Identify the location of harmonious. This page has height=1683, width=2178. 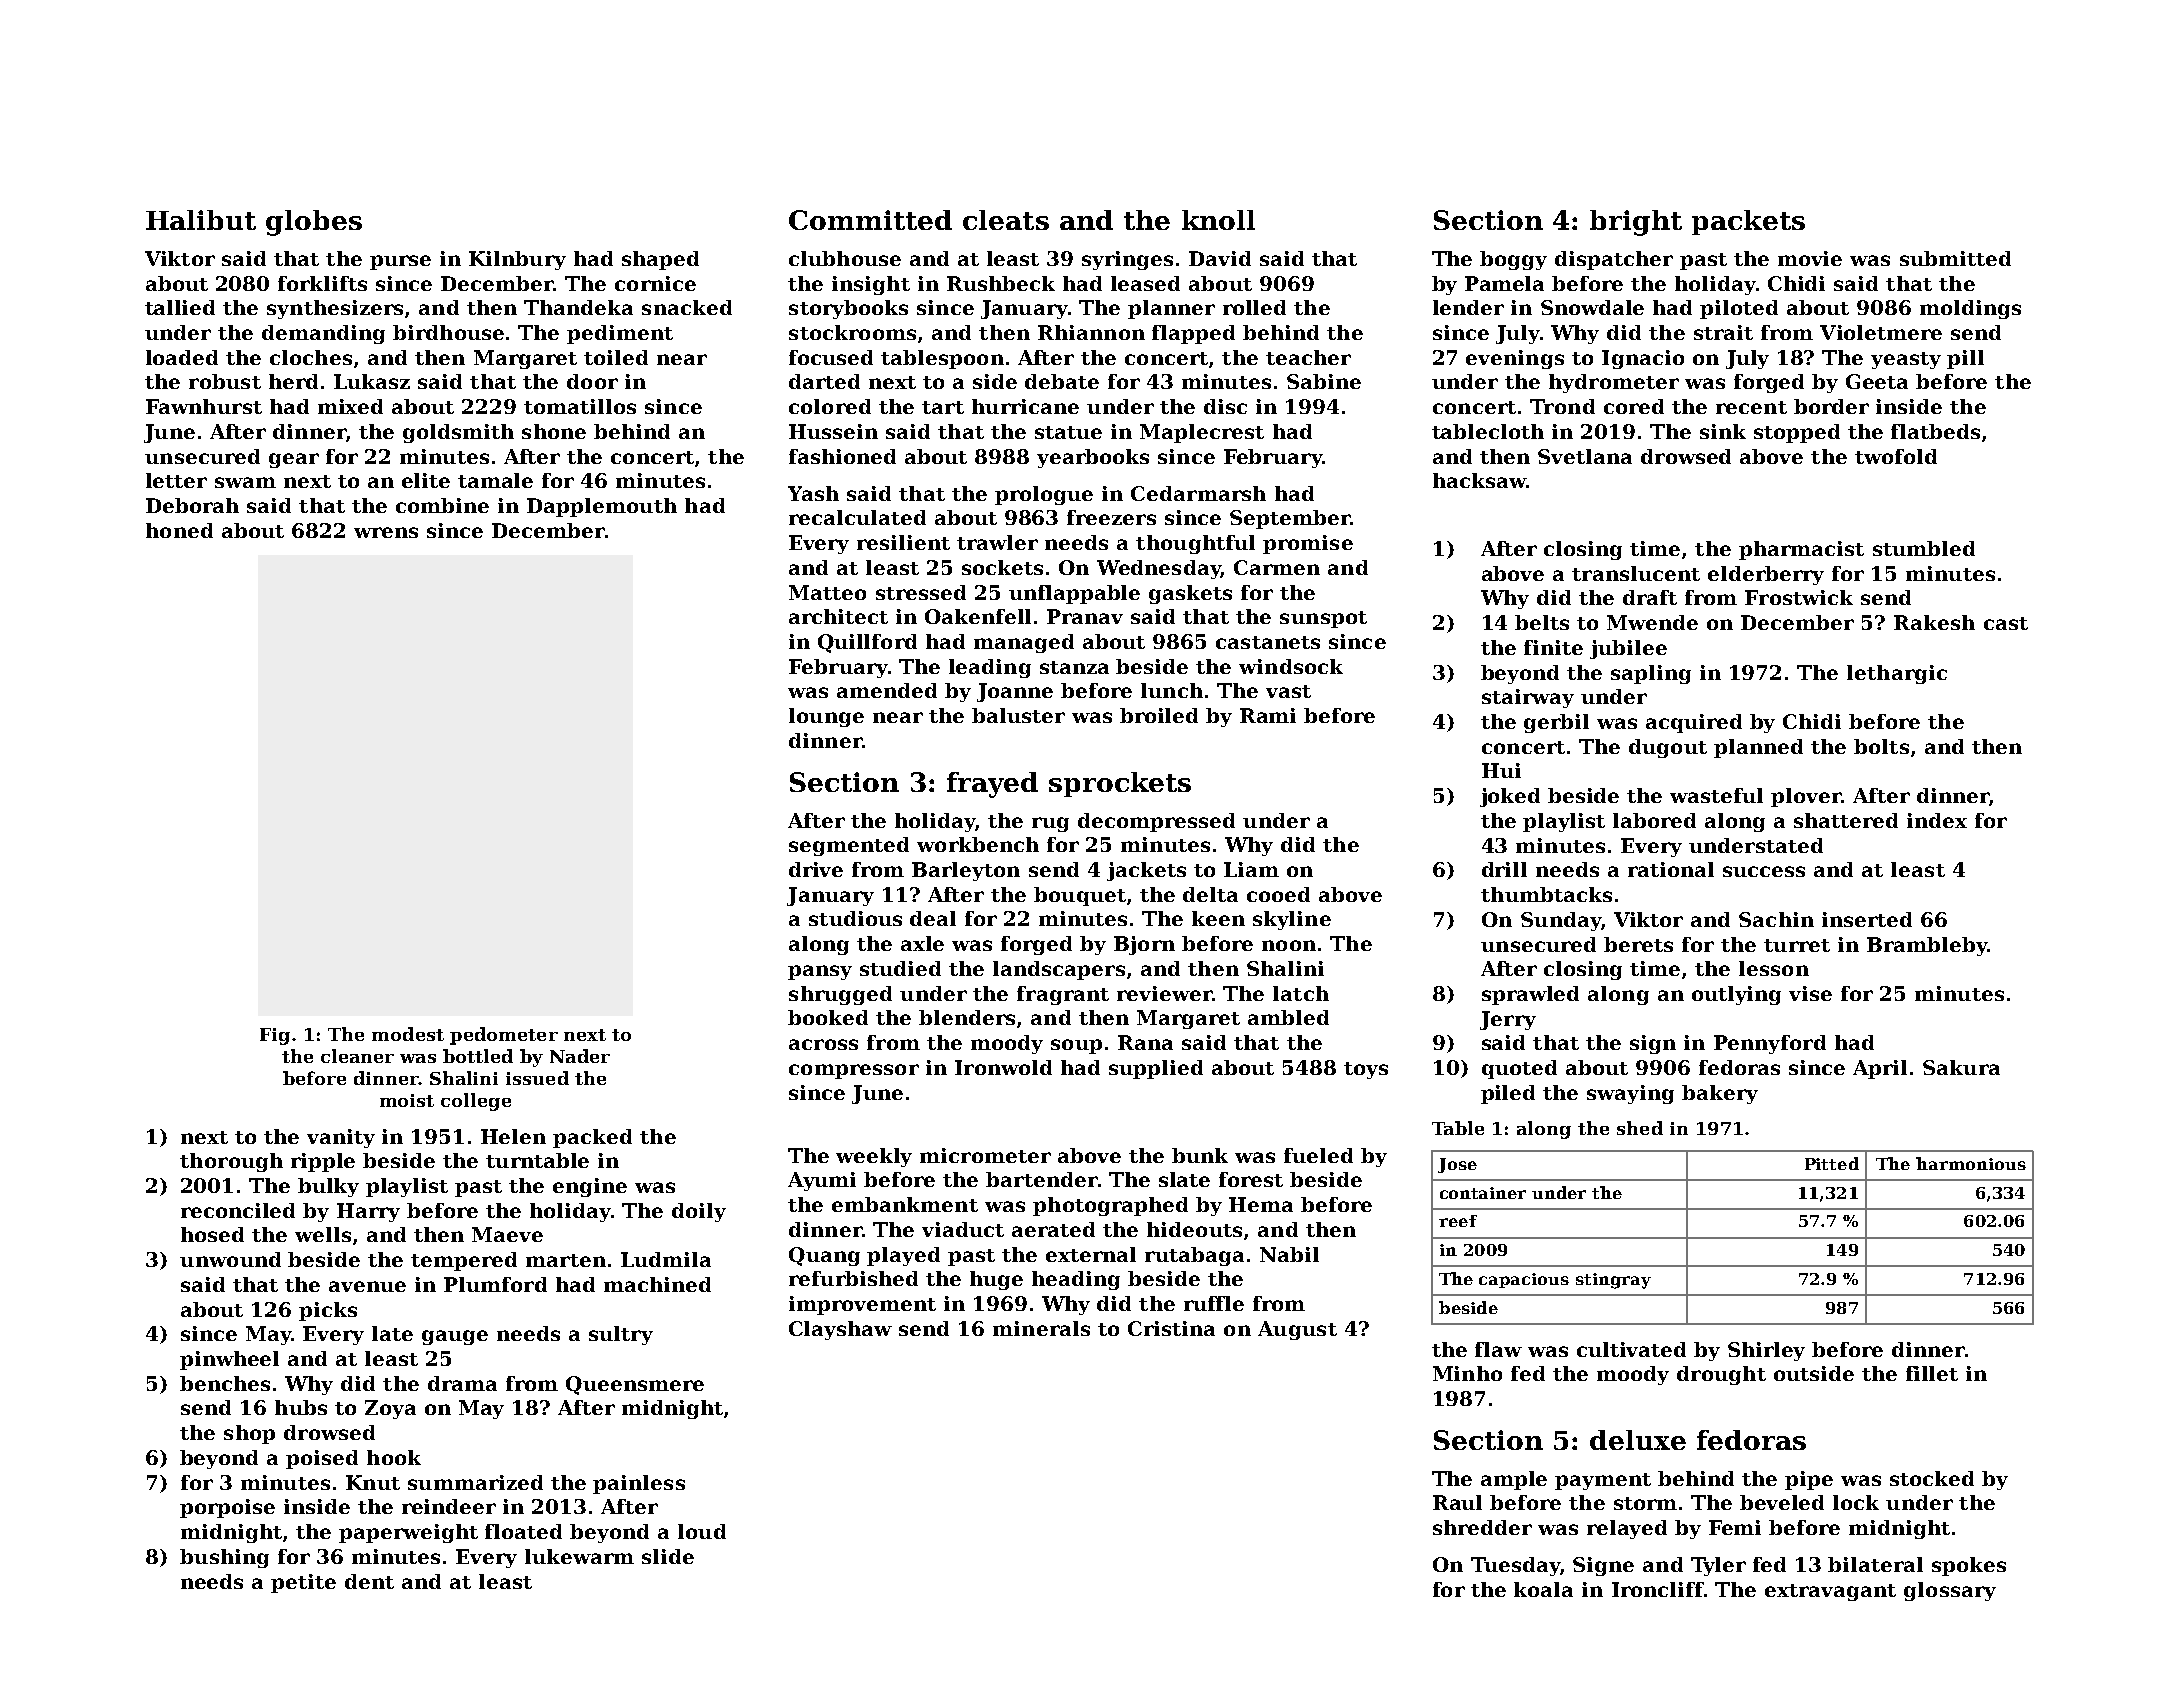
(1971, 1163).
